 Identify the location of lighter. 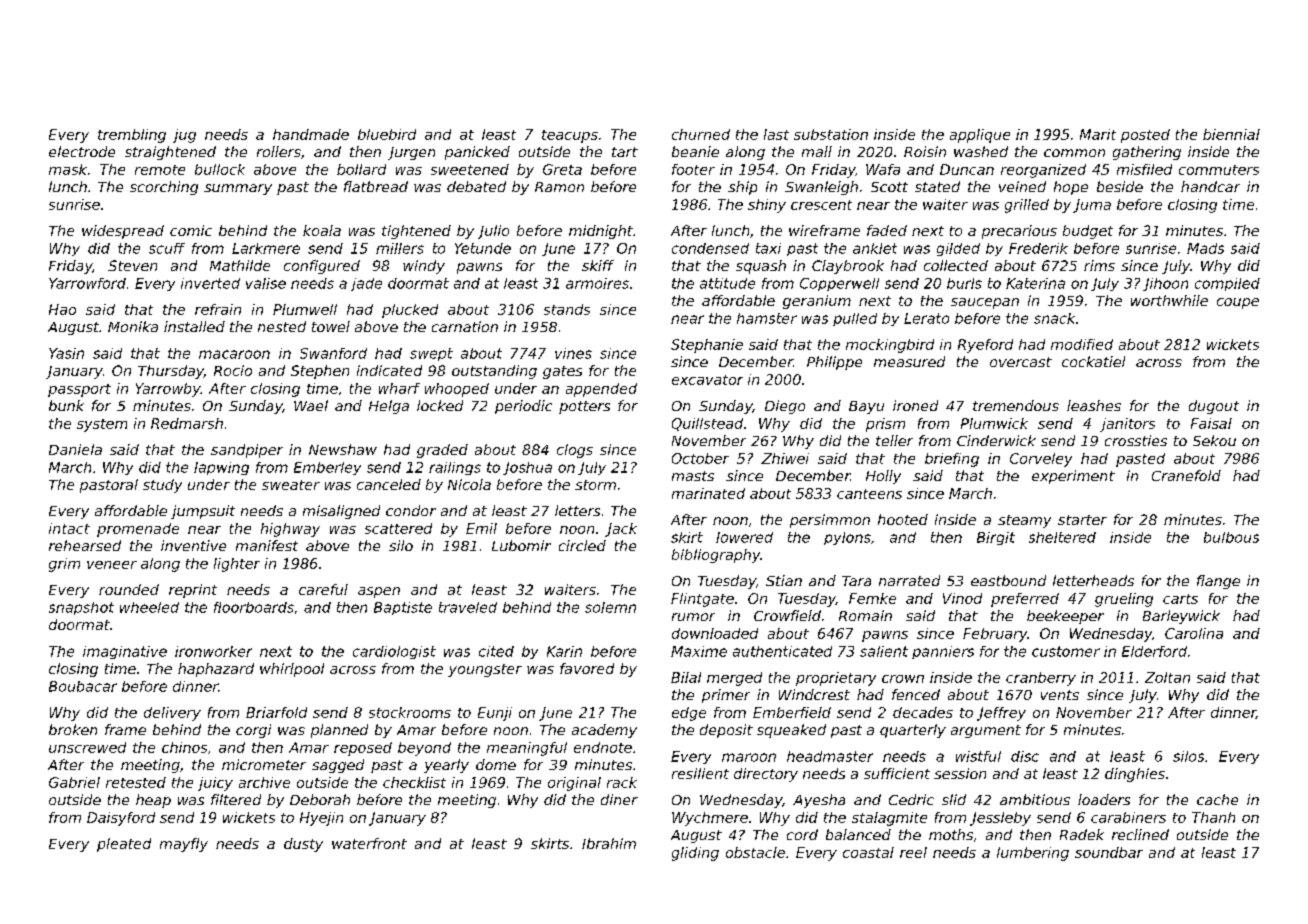
(237, 565).
